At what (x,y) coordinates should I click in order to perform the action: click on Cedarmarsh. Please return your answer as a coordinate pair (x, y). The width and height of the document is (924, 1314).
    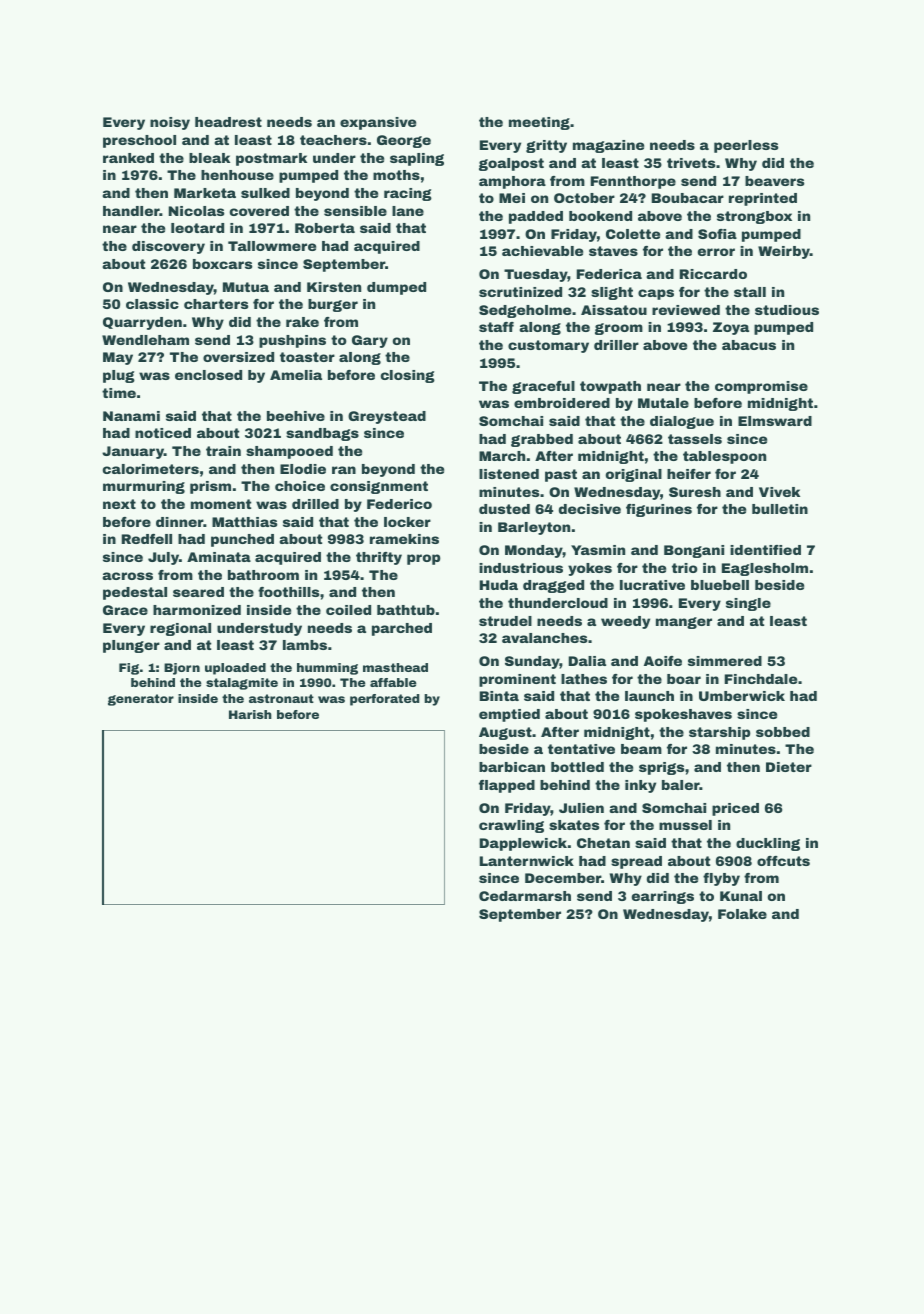
    Looking at the image, I should click on (525, 896).
